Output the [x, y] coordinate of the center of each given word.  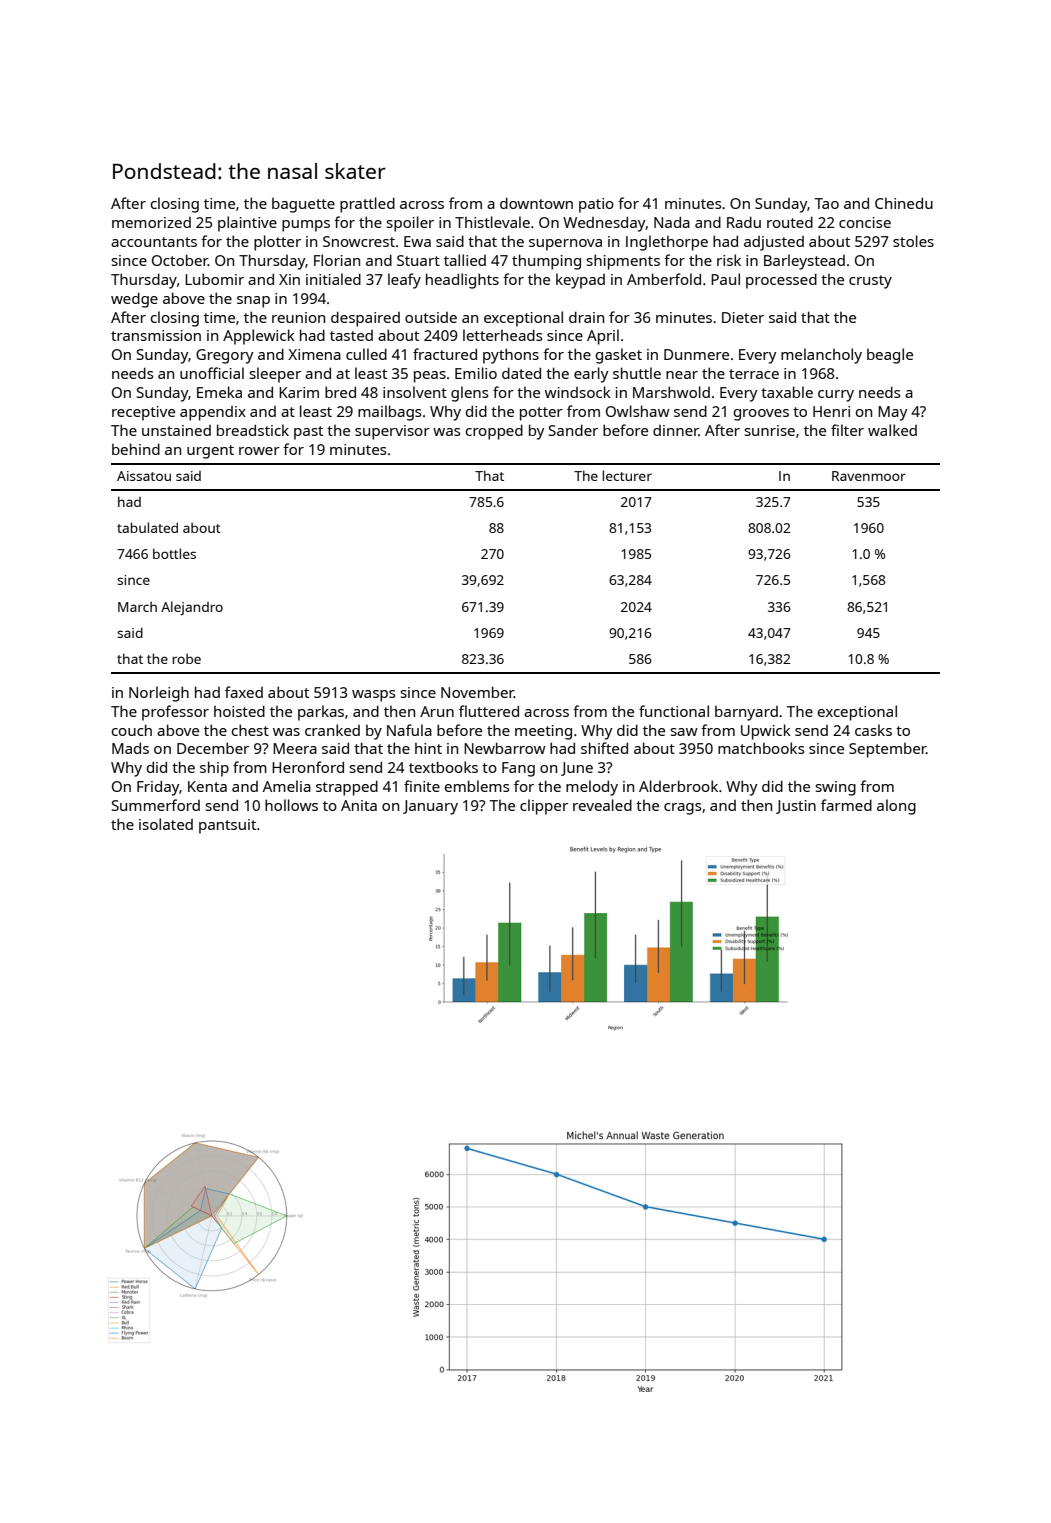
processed [781, 281]
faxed [244, 692]
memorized [151, 222]
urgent [210, 452]
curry [836, 396]
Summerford [156, 805]
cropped [494, 432]
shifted [604, 748]
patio [596, 205]
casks [873, 730]
